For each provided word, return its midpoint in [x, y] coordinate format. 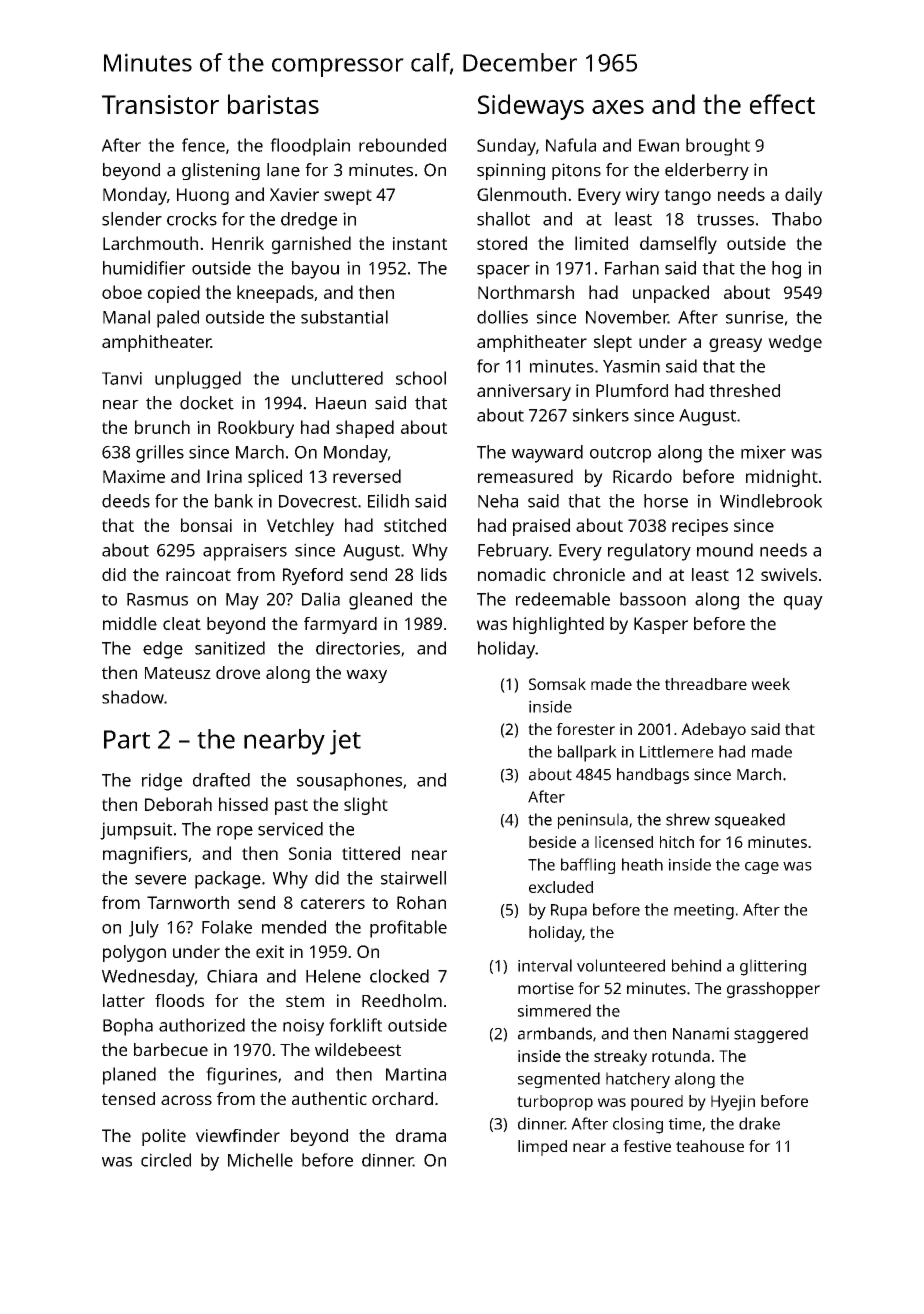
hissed [243, 804]
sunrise [754, 317]
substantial [344, 317]
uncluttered [337, 378]
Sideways [531, 107]
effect [782, 104]
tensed [128, 1098]
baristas [273, 104]
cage [762, 868]
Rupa [569, 912]
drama [421, 1135]
